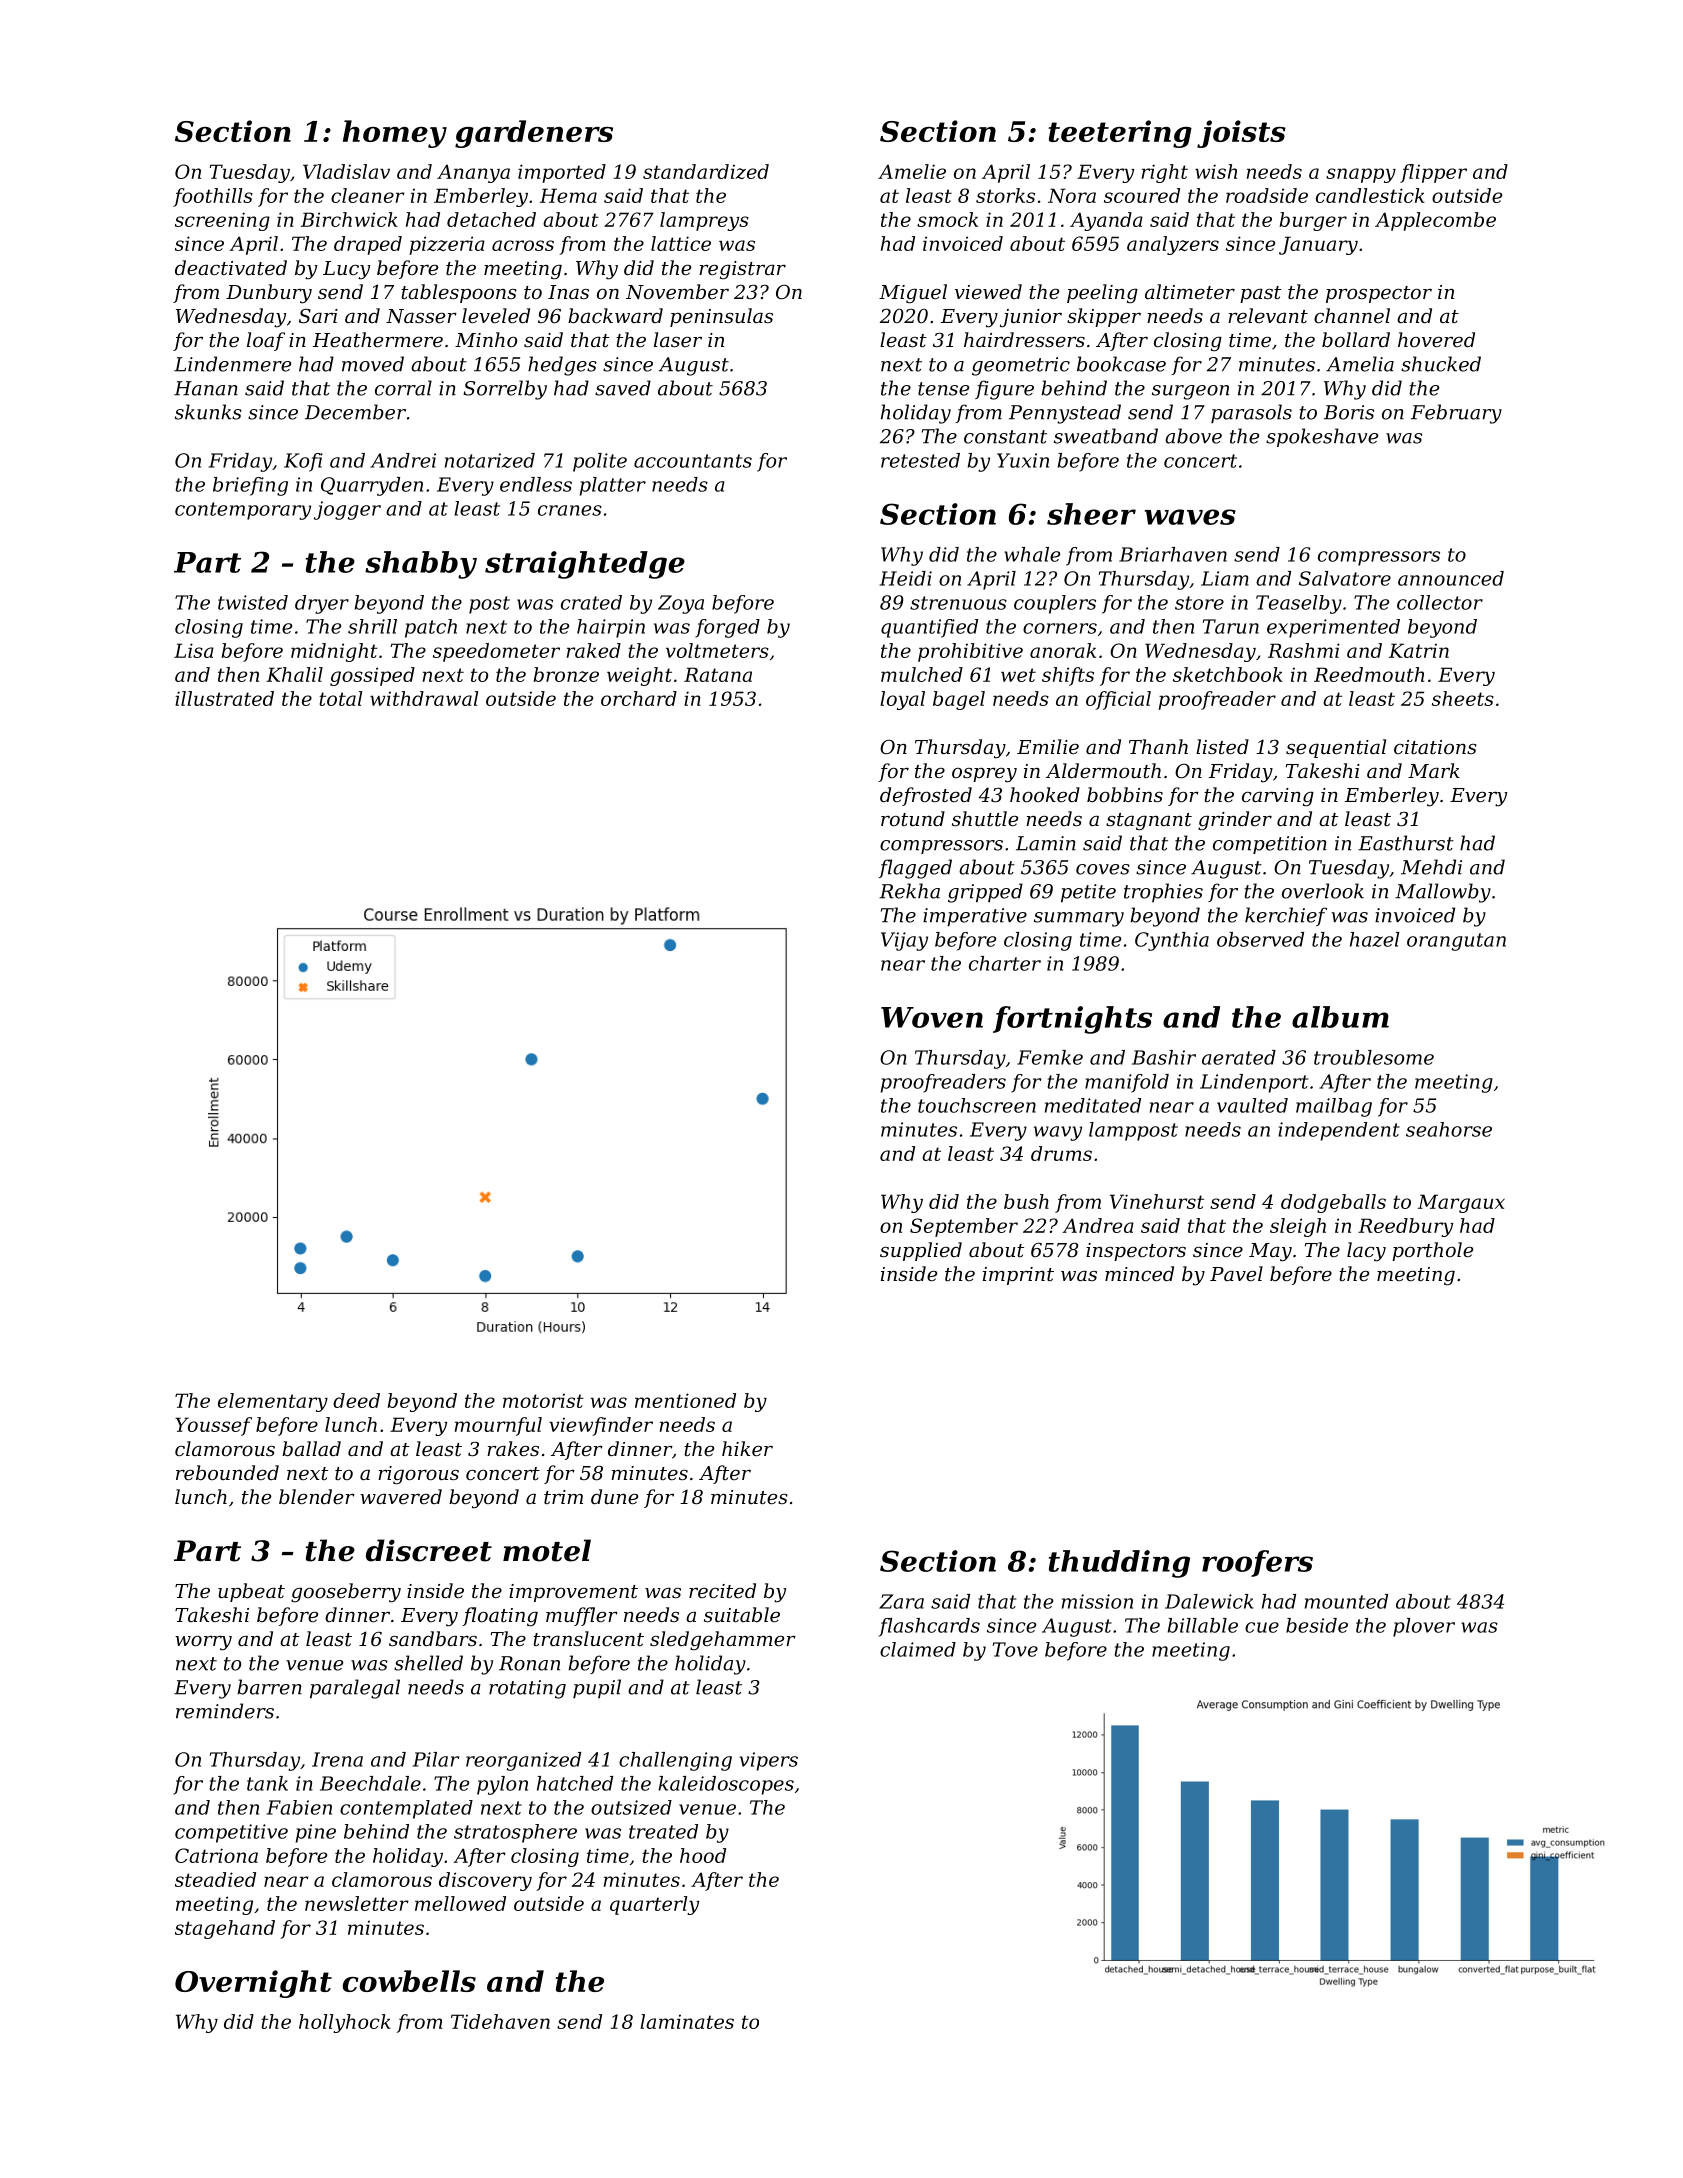 This screenshot has height=2178, width=1683. What do you see at coordinates (912, 171) in the screenshot?
I see `Amelie` at bounding box center [912, 171].
